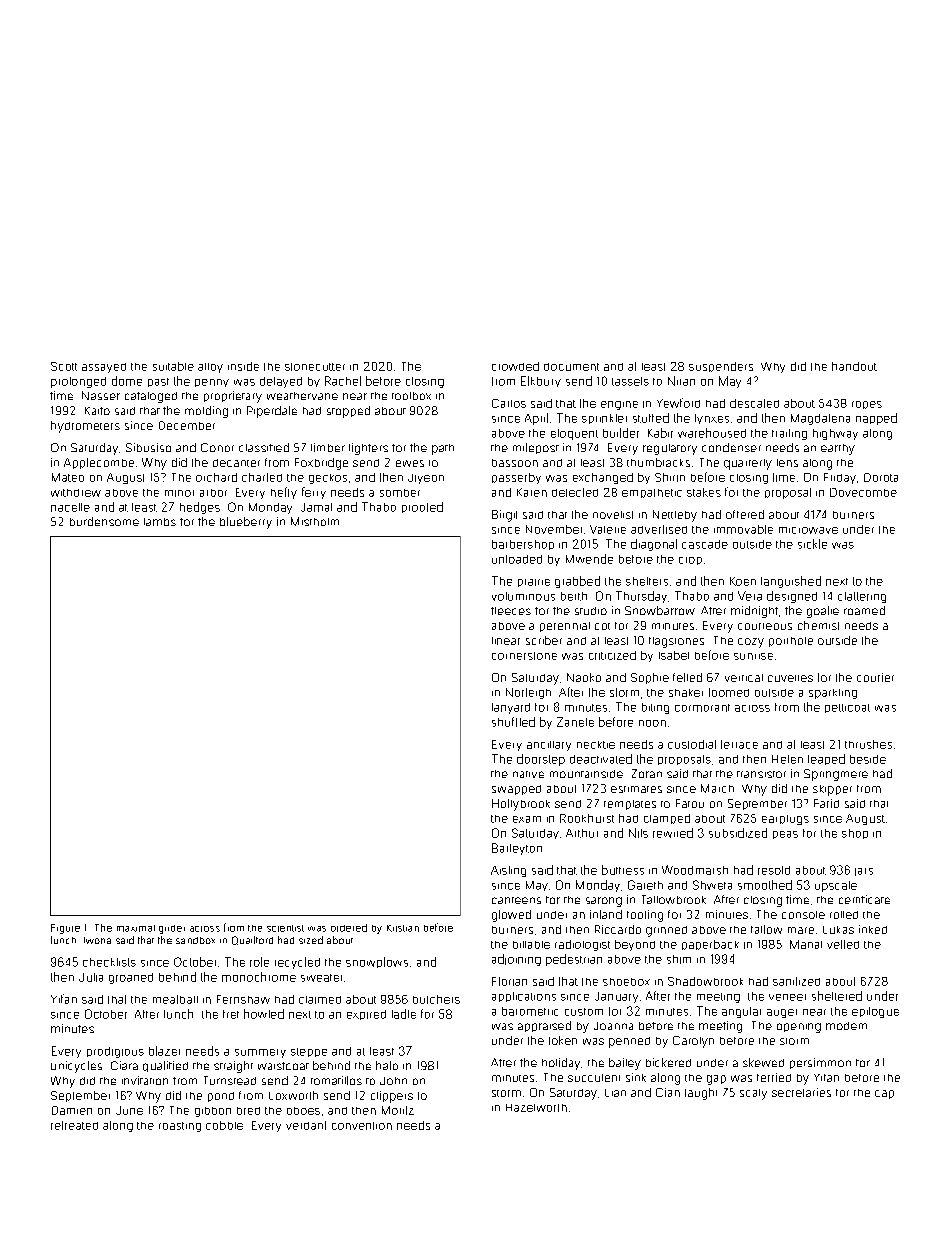 This screenshot has width=952, height=1233. Describe the element at coordinates (173, 366) in the screenshot. I see `suitable` at that location.
